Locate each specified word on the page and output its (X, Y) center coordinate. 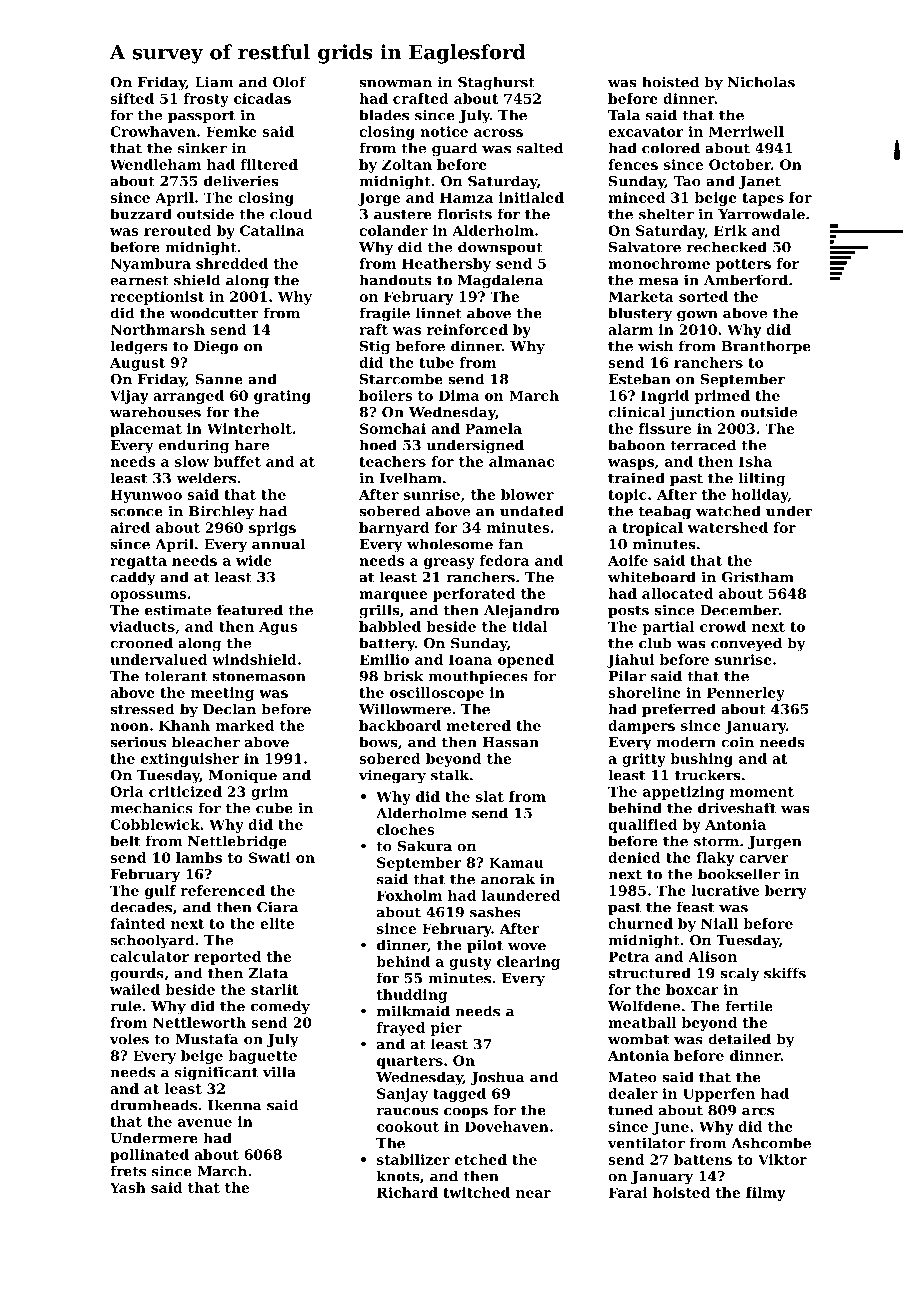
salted (540, 148)
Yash (128, 1187)
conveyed (746, 644)
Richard (407, 1192)
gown (697, 316)
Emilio (384, 659)
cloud (291, 214)
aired (130, 527)
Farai (628, 1192)
